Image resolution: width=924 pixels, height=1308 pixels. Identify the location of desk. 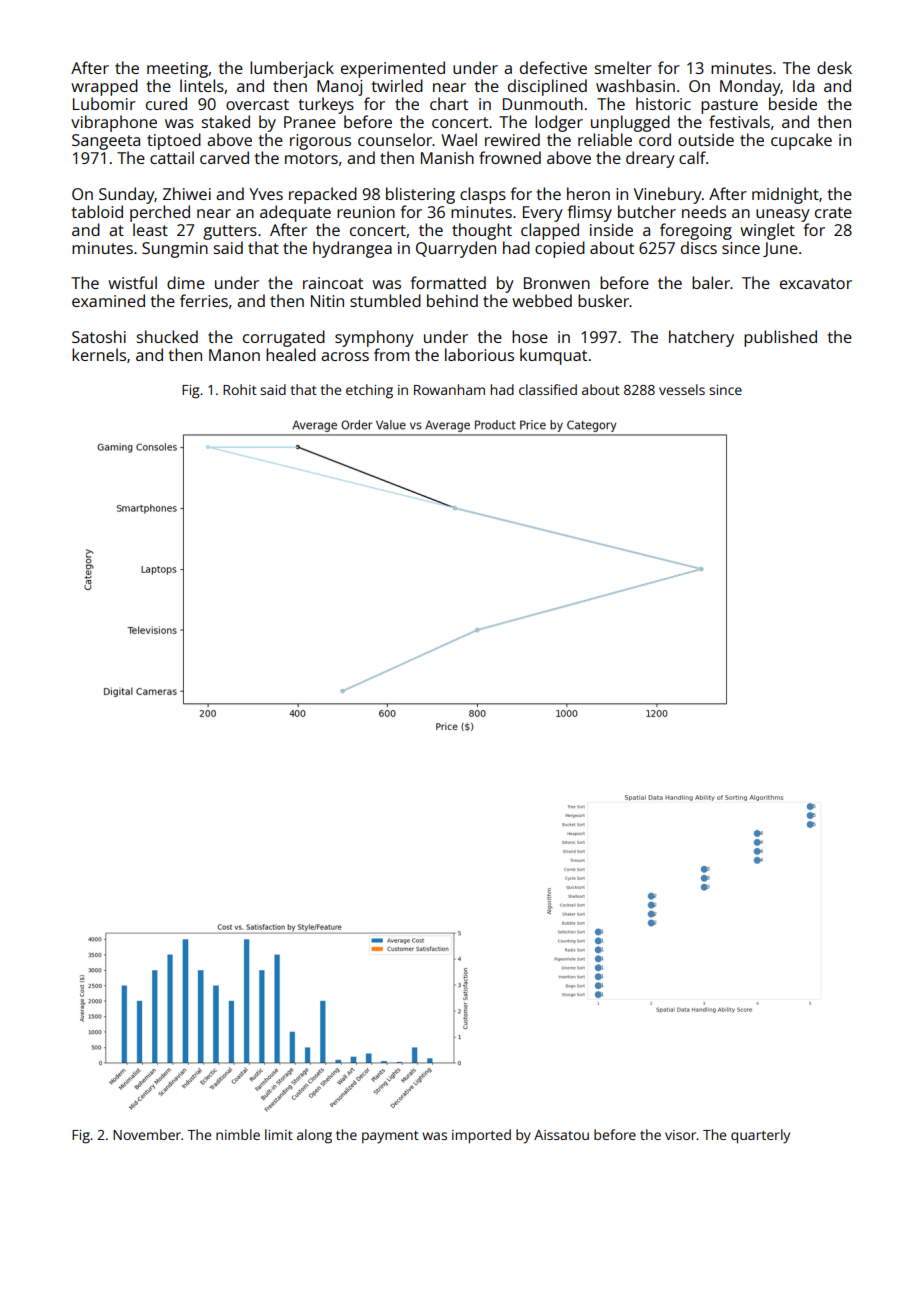
(834, 67).
